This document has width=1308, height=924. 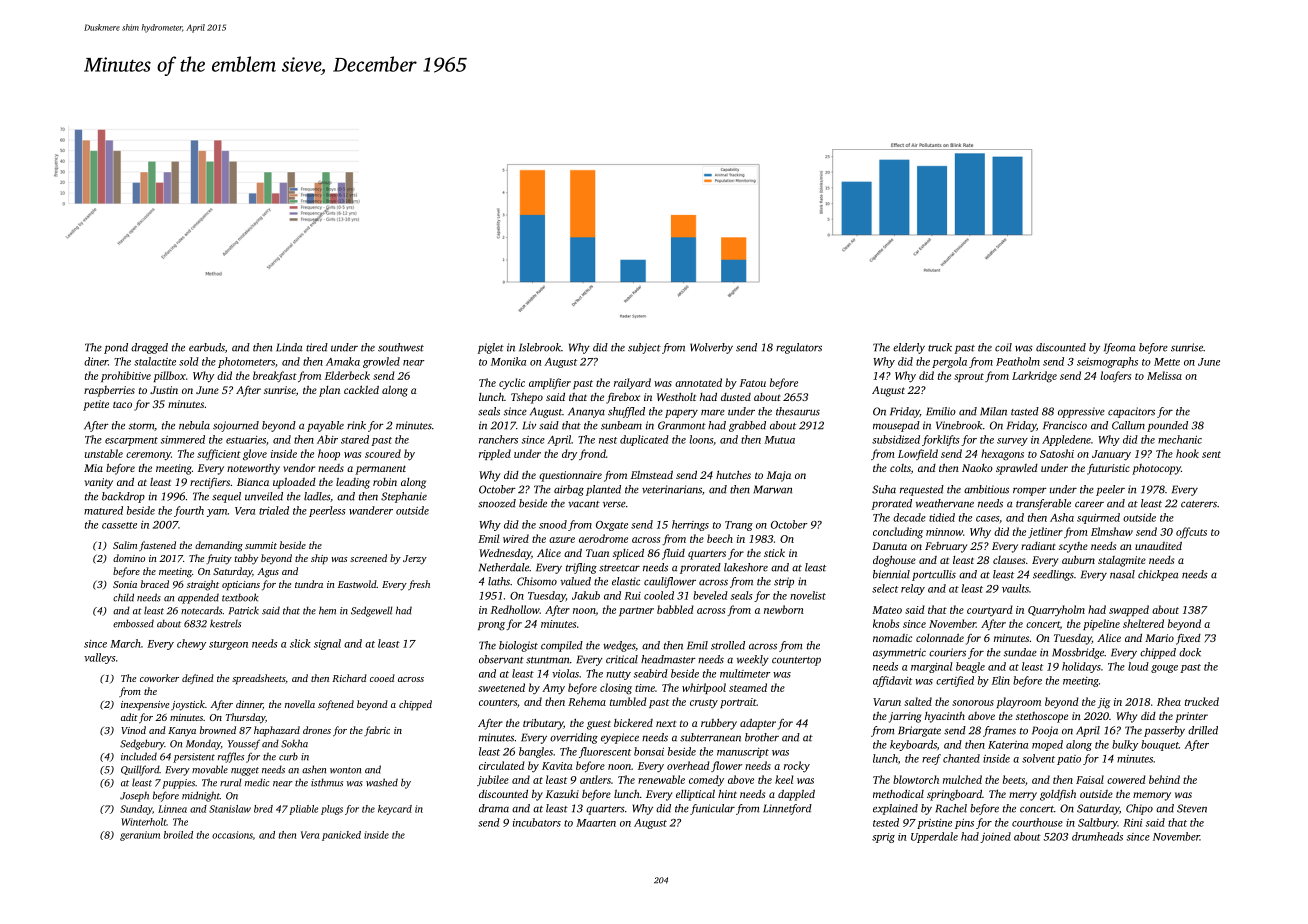 What do you see at coordinates (570, 476) in the document?
I see `questionnaire` at bounding box center [570, 476].
